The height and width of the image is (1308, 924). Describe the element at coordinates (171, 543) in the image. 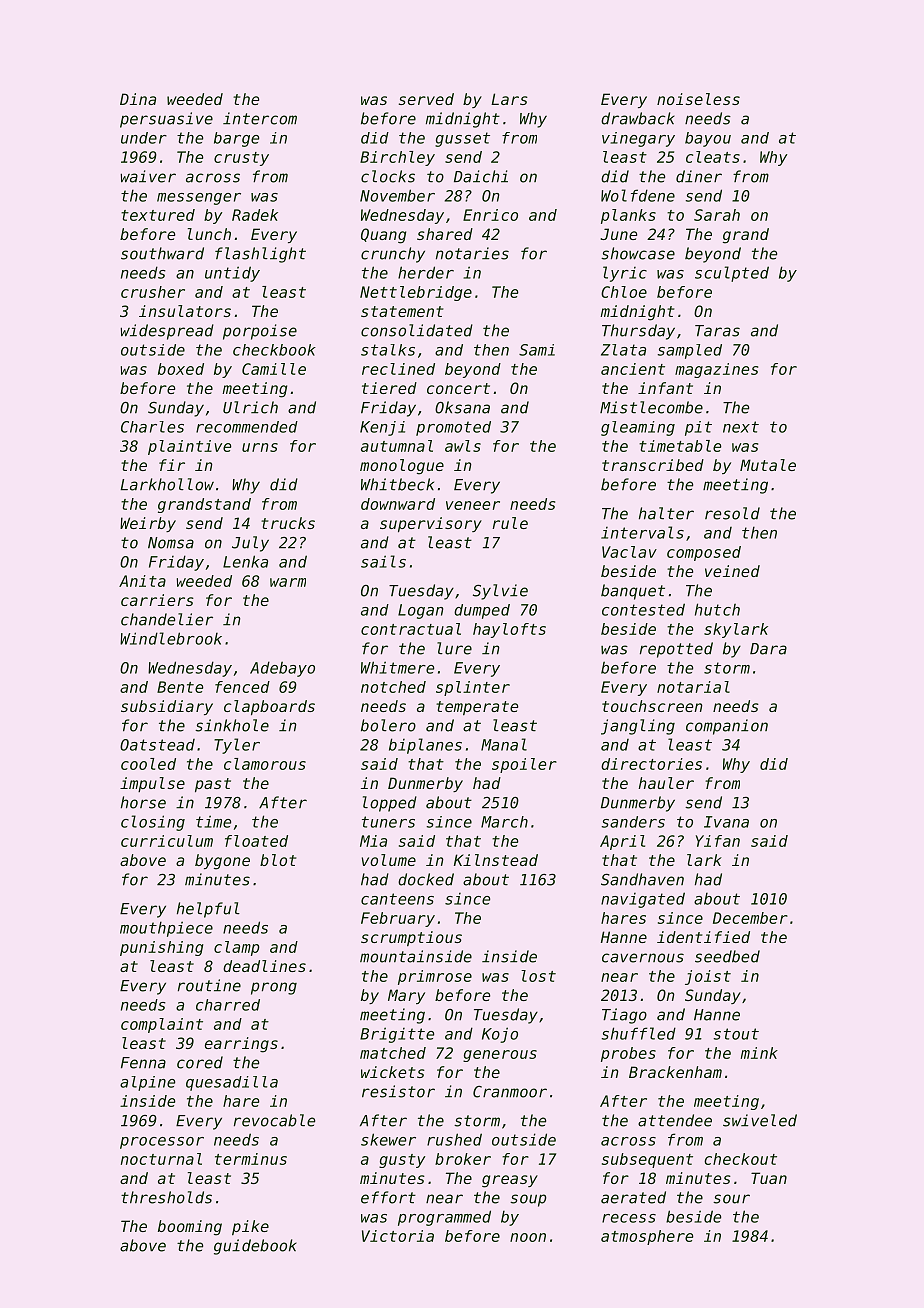

I see `Nomsa` at that location.
